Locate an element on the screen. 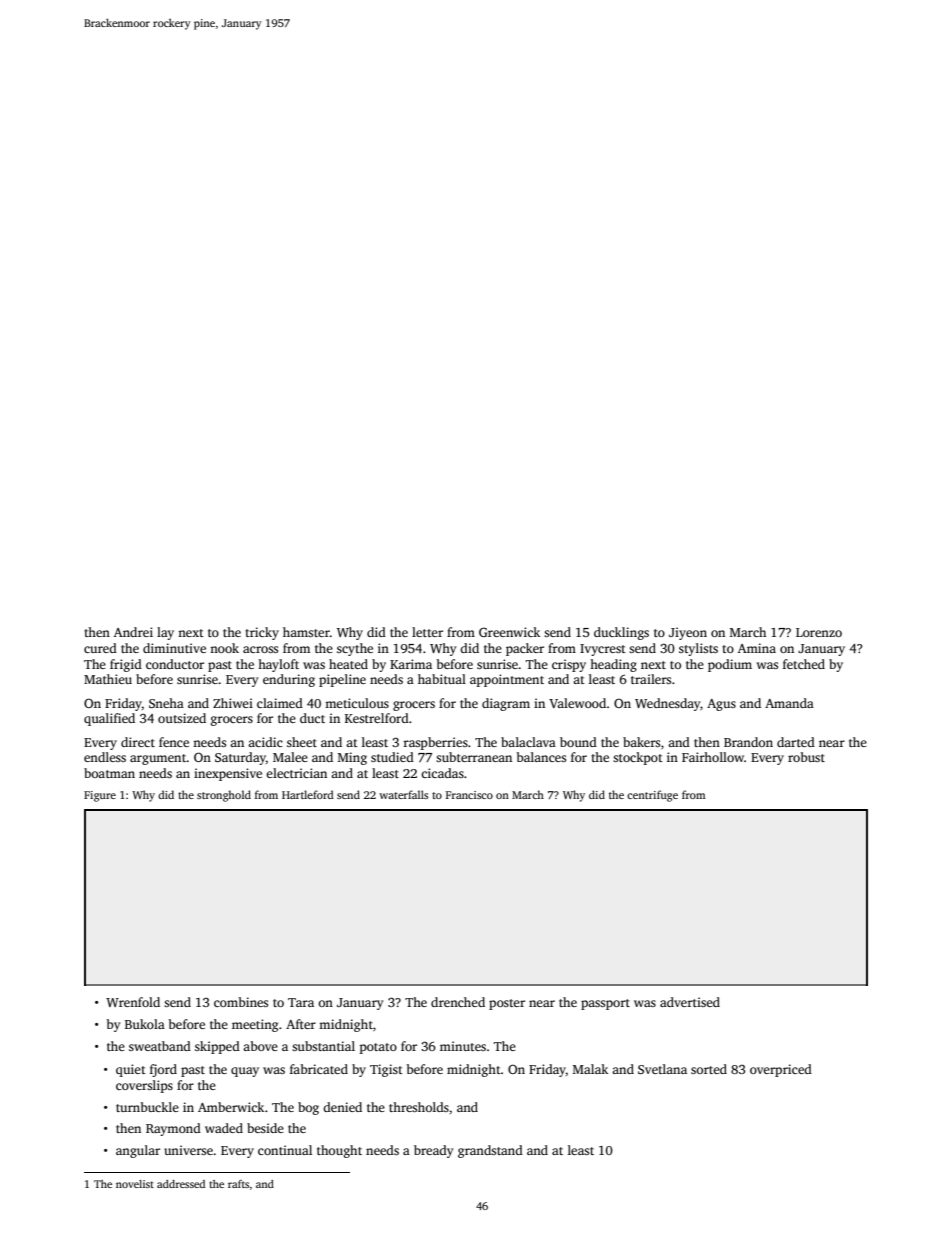  angular is located at coordinates (138, 1151).
